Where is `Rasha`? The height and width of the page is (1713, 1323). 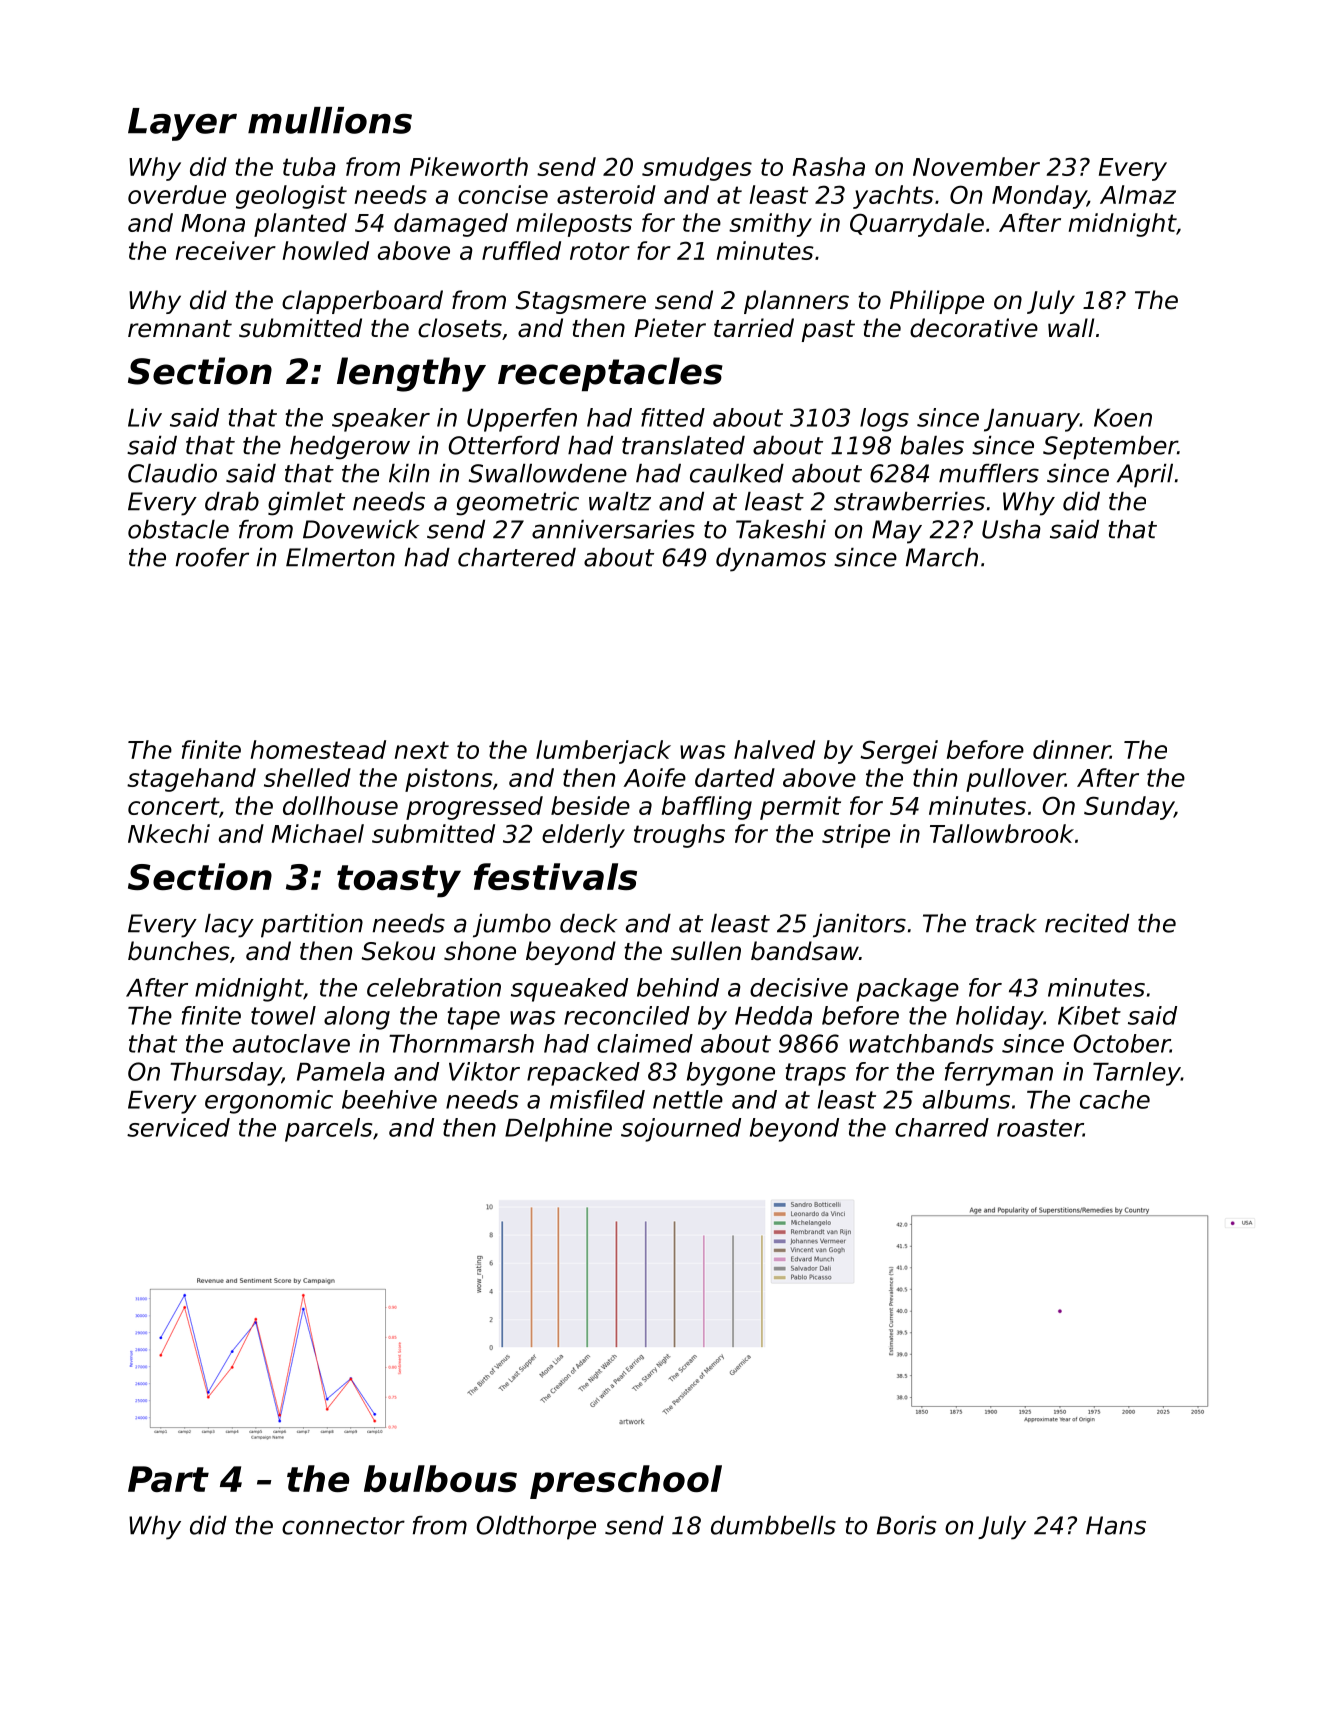 Rasha is located at coordinates (829, 166).
